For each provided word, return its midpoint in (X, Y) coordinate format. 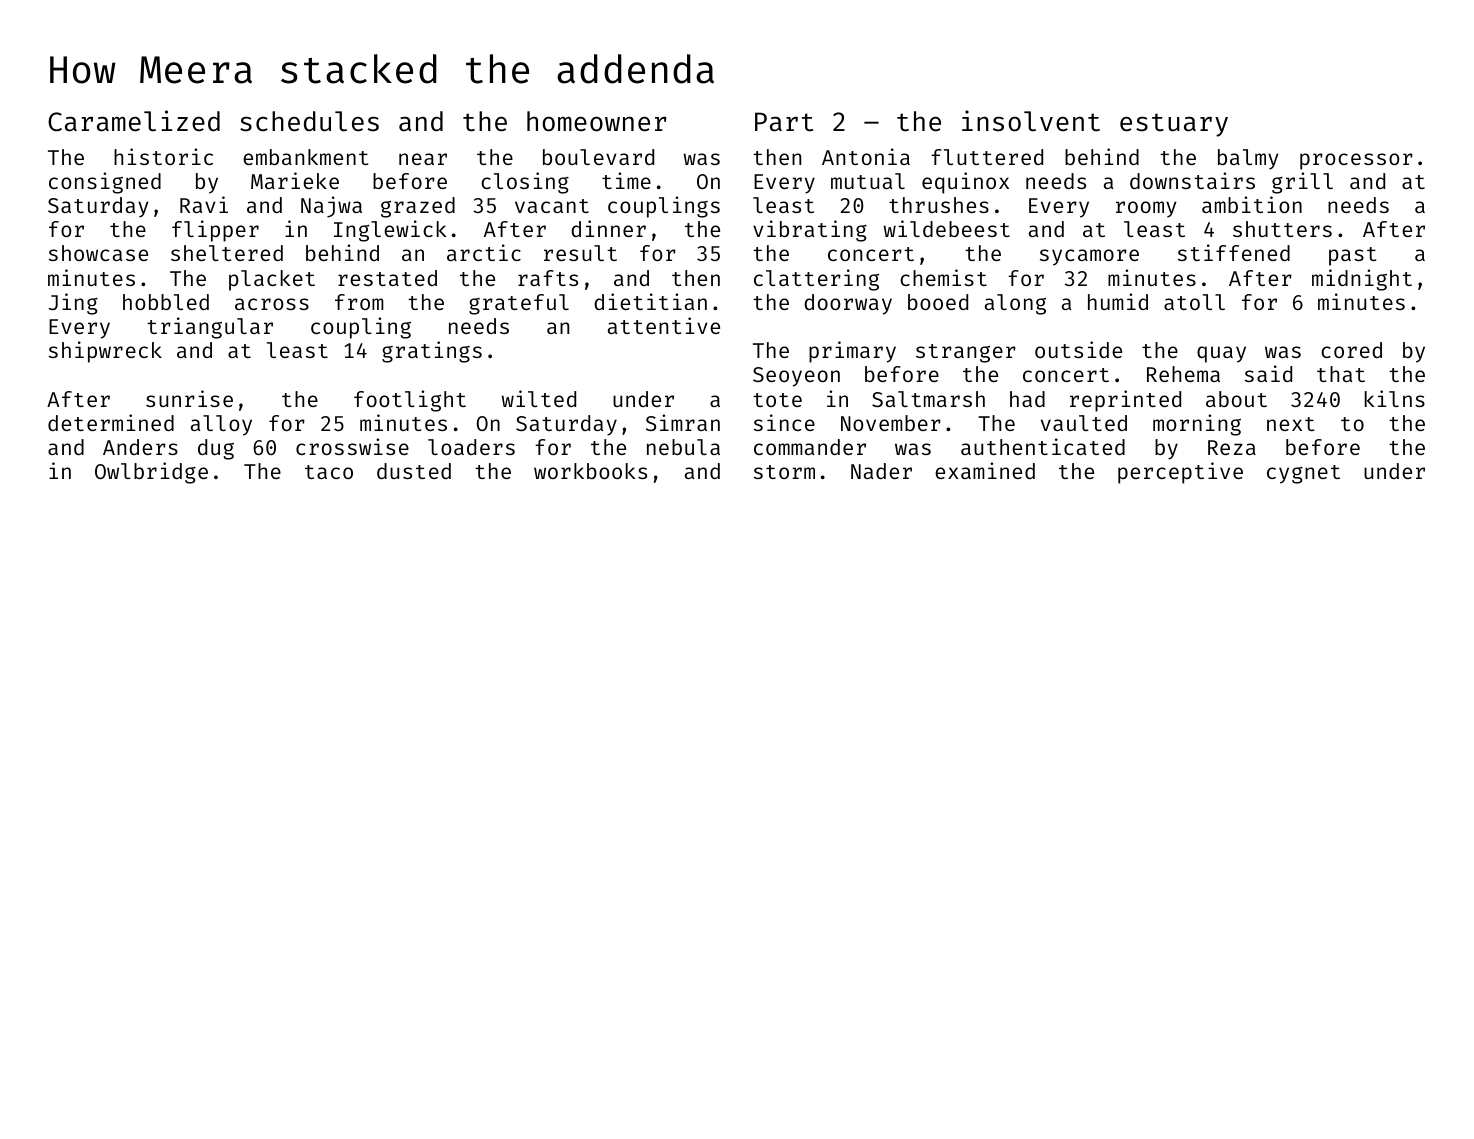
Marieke (295, 180)
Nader (881, 471)
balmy (1248, 159)
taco (329, 472)
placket (272, 280)
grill (1302, 183)
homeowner (597, 121)
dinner (608, 228)
